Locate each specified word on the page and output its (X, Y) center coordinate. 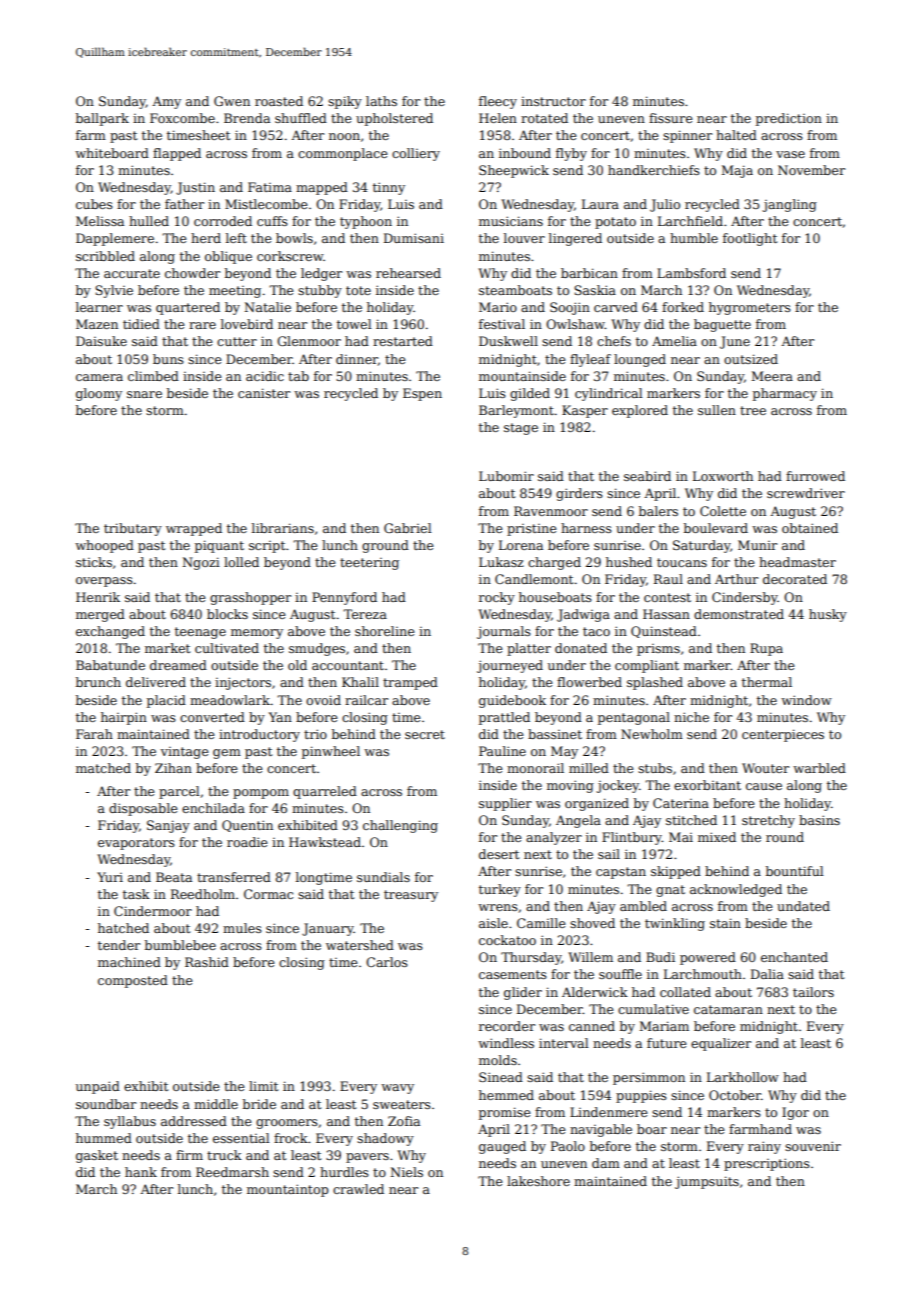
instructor (553, 101)
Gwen (232, 101)
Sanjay (168, 826)
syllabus (130, 1122)
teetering (369, 564)
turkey (500, 890)
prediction (789, 119)
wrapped (194, 529)
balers (658, 511)
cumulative (653, 1009)
